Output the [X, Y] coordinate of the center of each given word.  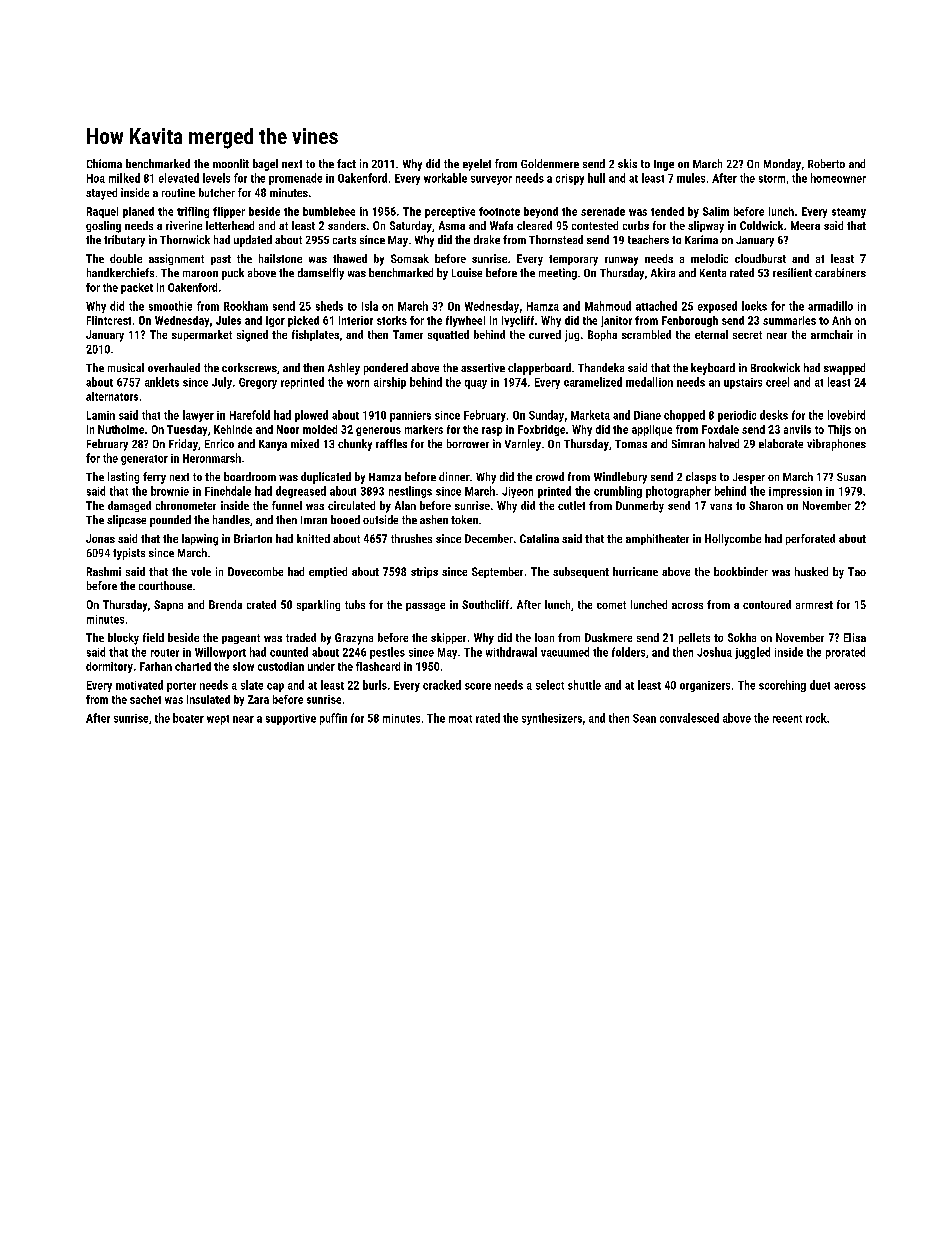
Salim [716, 211]
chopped [684, 416]
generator [144, 460]
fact [346, 163]
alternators [112, 396]
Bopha [602, 335]
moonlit [231, 163]
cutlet [571, 505]
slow [243, 666]
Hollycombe [733, 540]
